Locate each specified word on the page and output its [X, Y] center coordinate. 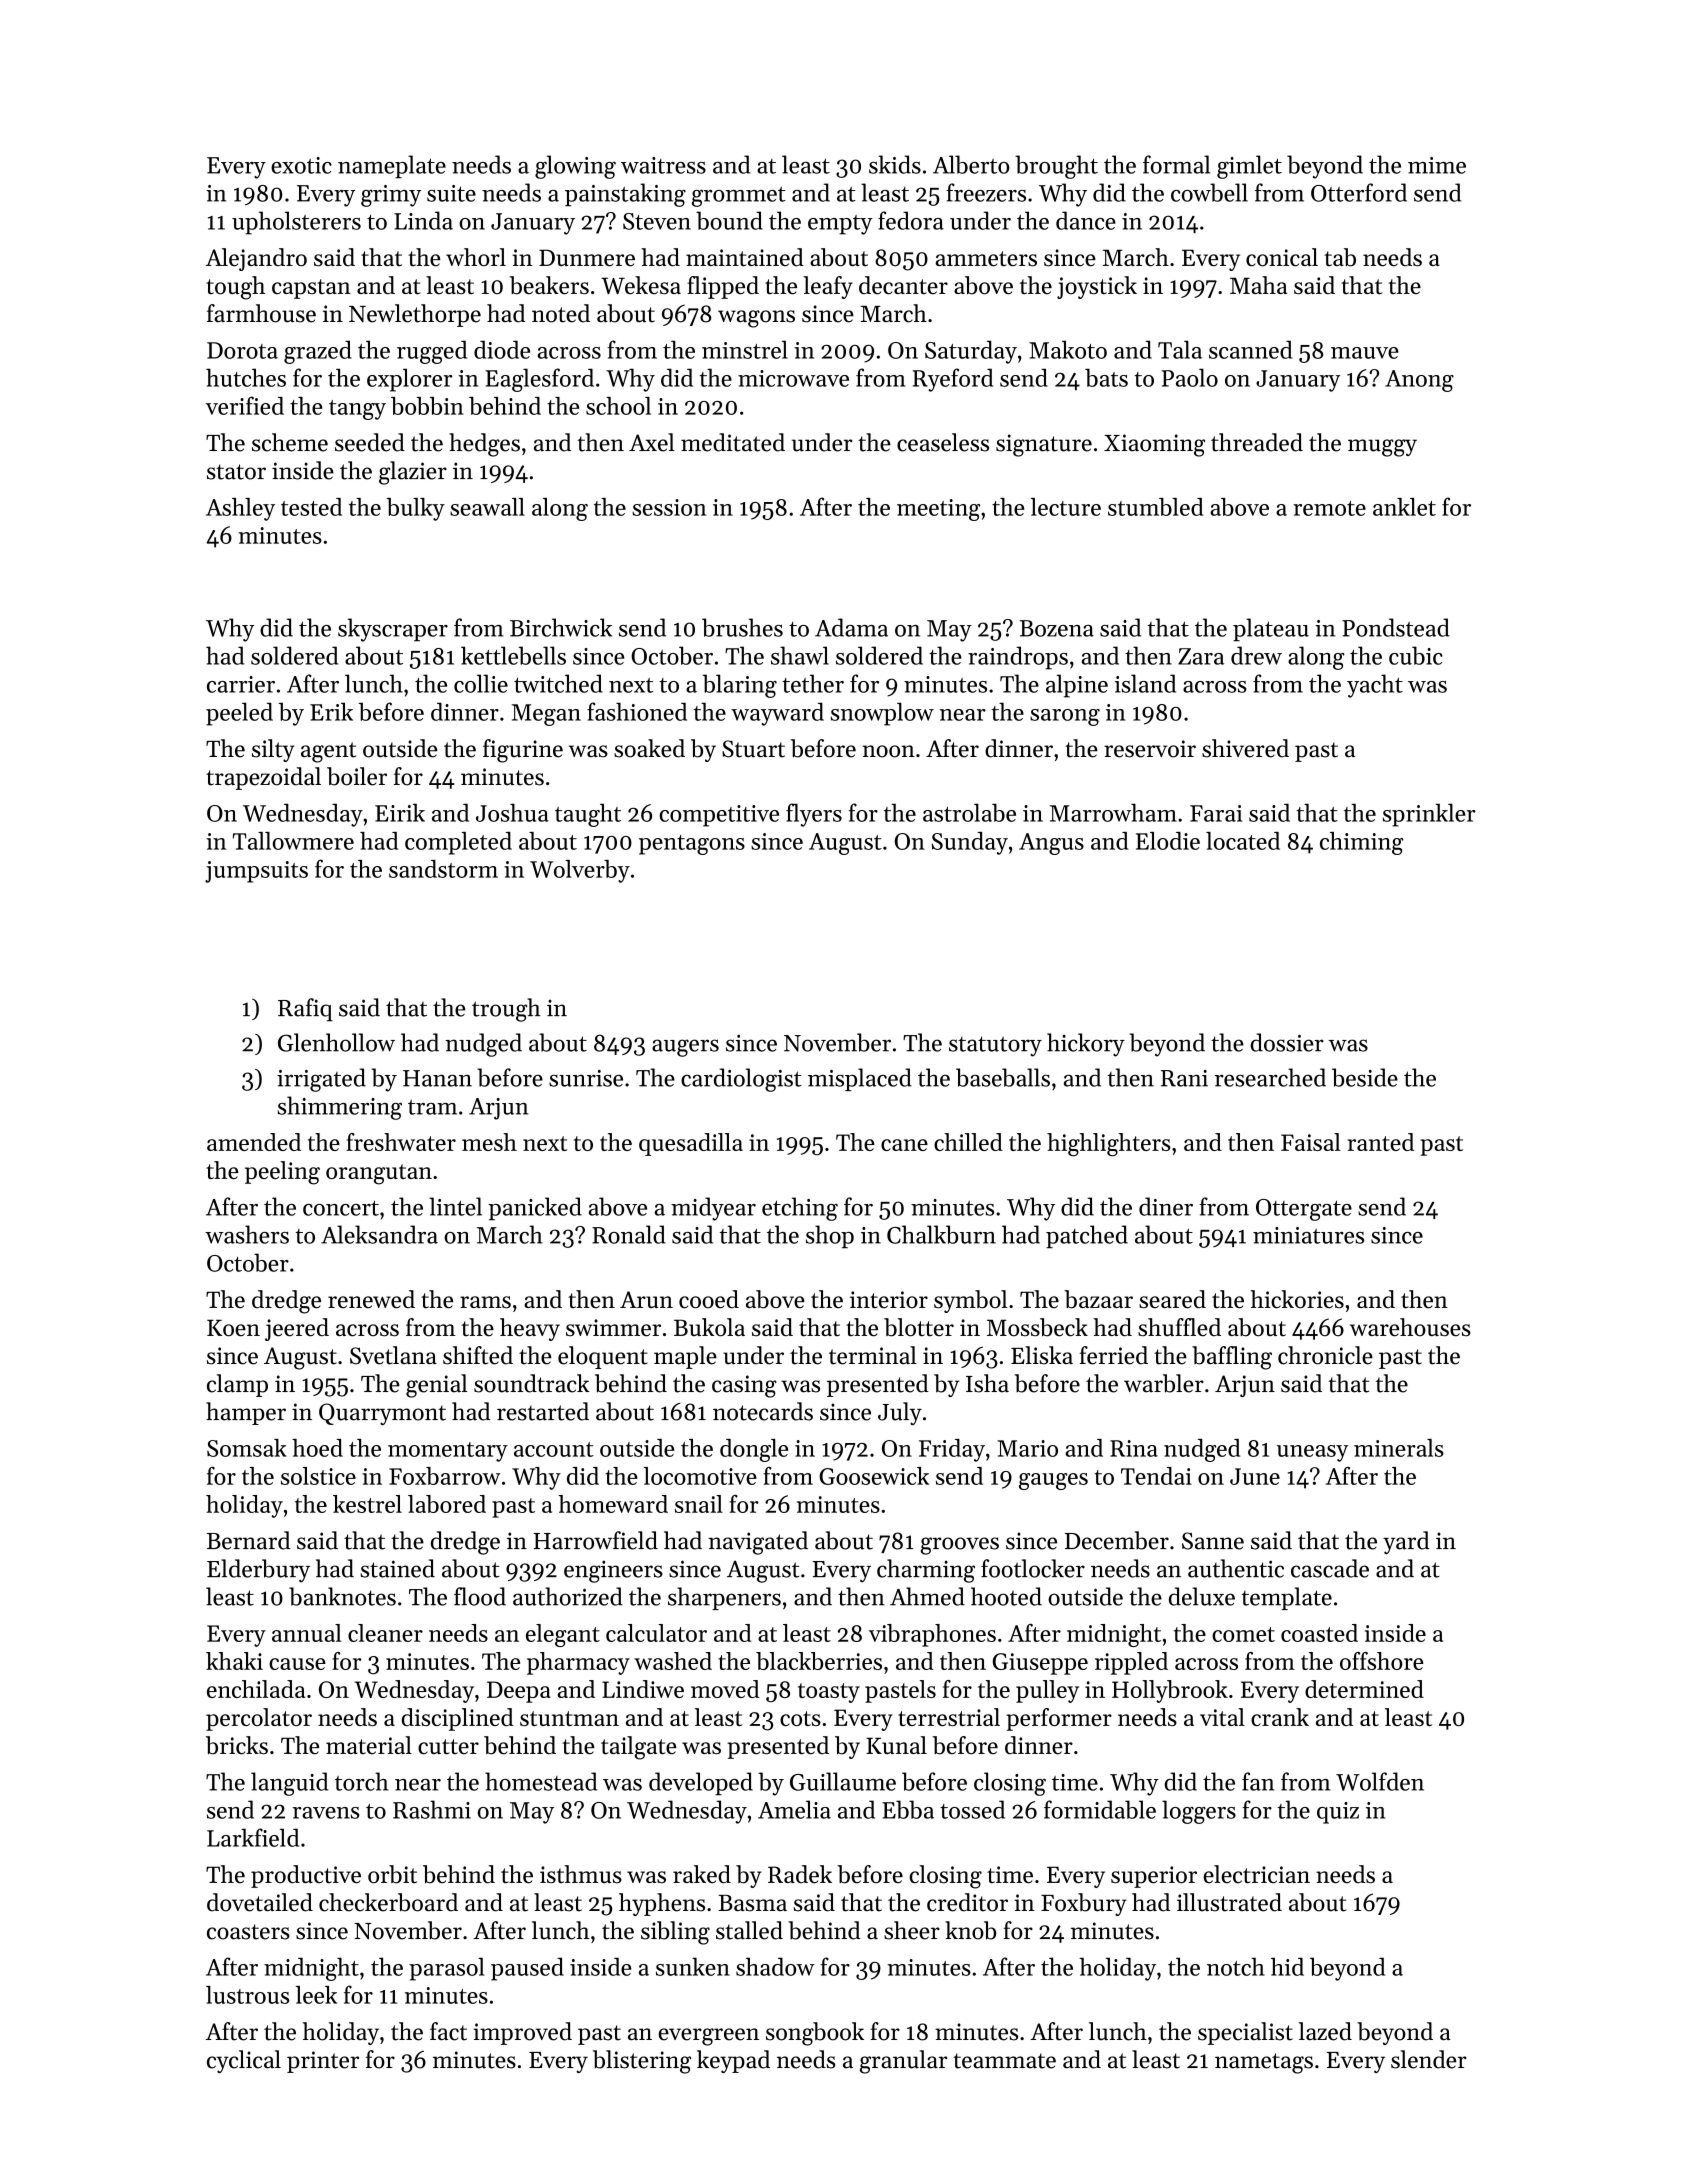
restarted [543, 1411]
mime [1437, 165]
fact [448, 2031]
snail [699, 1504]
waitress [663, 165]
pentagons [692, 845]
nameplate [392, 166]
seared [1172, 1299]
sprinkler [1429, 815]
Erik [331, 711]
